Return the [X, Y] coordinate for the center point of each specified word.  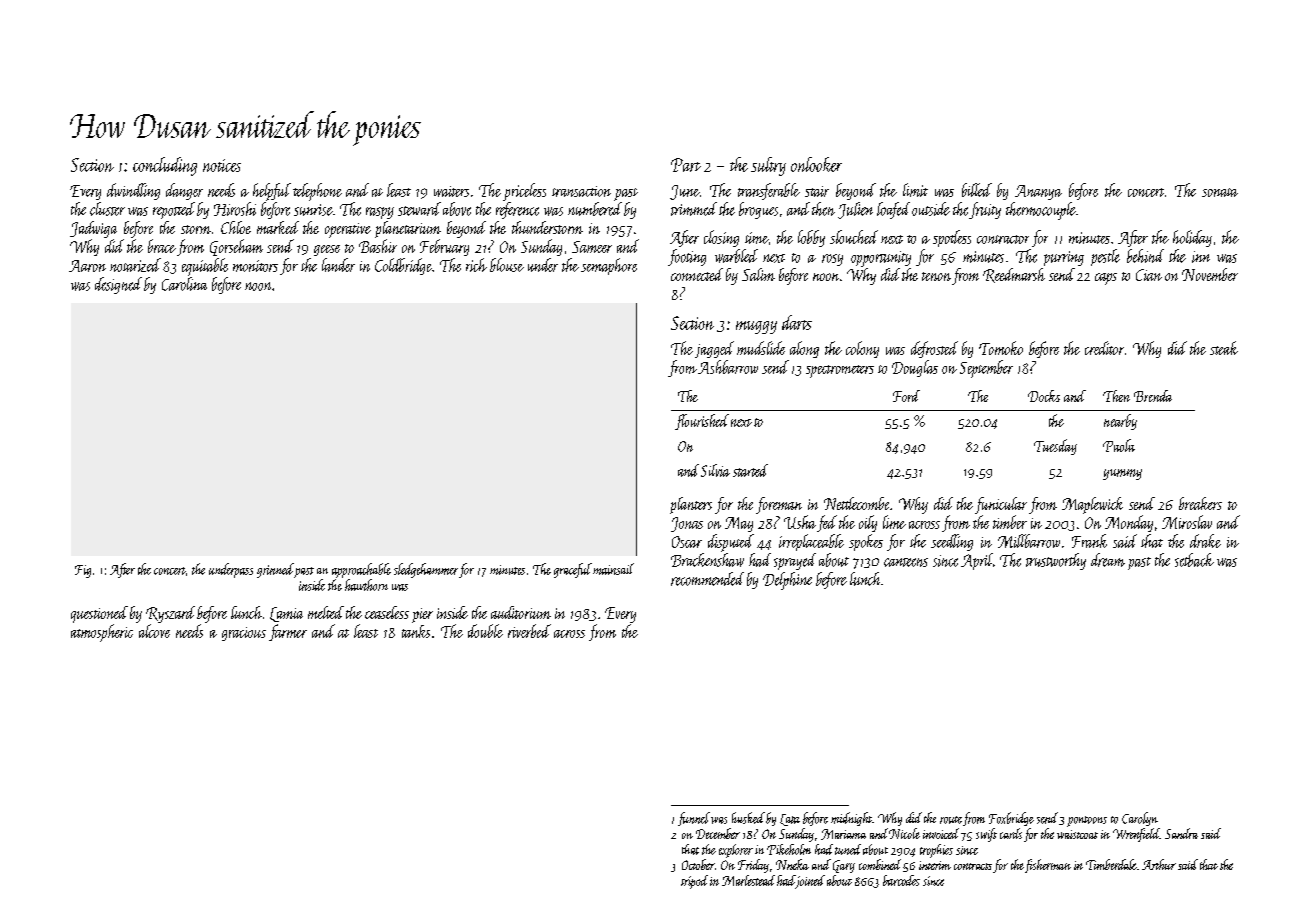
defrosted [934, 349]
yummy [1122, 474]
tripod [694, 882]
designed [118, 285]
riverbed [529, 631]
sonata [1220, 192]
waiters [451, 191]
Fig [83, 571]
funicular [1001, 505]
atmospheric [102, 633]
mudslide [761, 348]
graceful [573, 570]
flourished [702, 422]
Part [686, 165]
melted [326, 612]
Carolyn [1140, 819]
